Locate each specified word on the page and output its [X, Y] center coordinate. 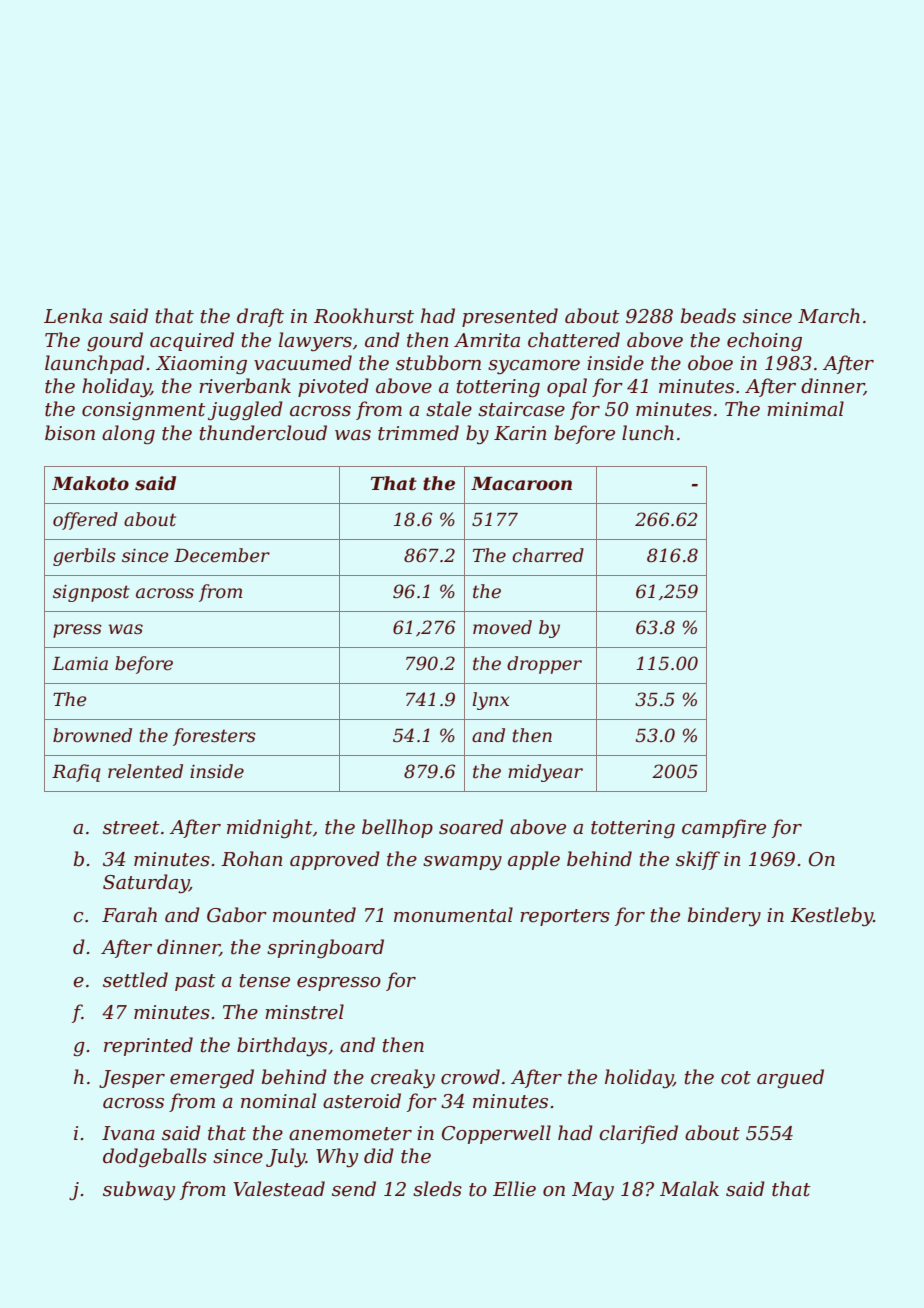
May [593, 1191]
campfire [724, 828]
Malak [689, 1189]
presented [510, 317]
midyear [545, 773]
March [829, 316]
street [131, 828]
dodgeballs [155, 1157]
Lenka [73, 316]
